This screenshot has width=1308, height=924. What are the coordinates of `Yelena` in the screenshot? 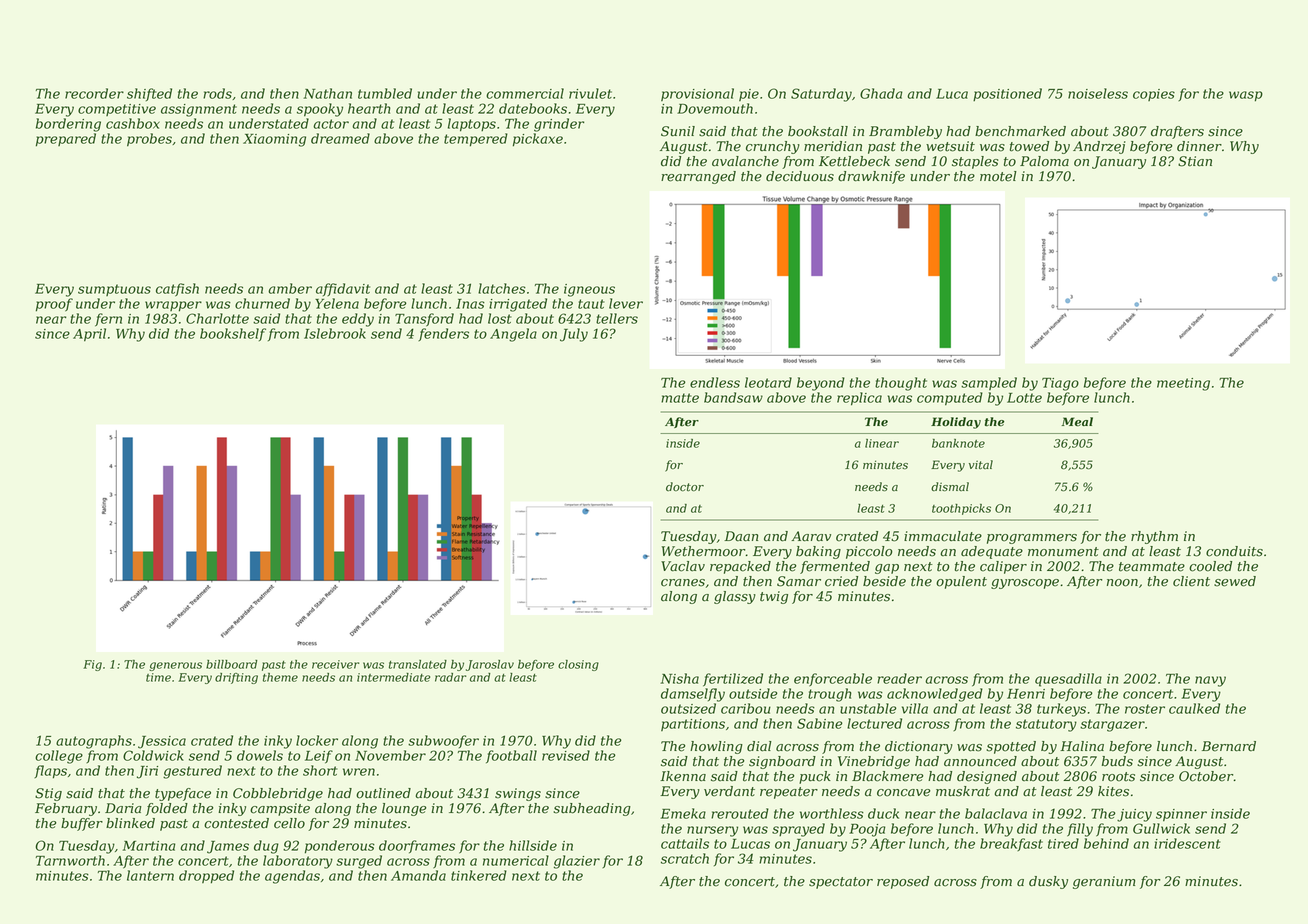 It's located at (337, 303).
